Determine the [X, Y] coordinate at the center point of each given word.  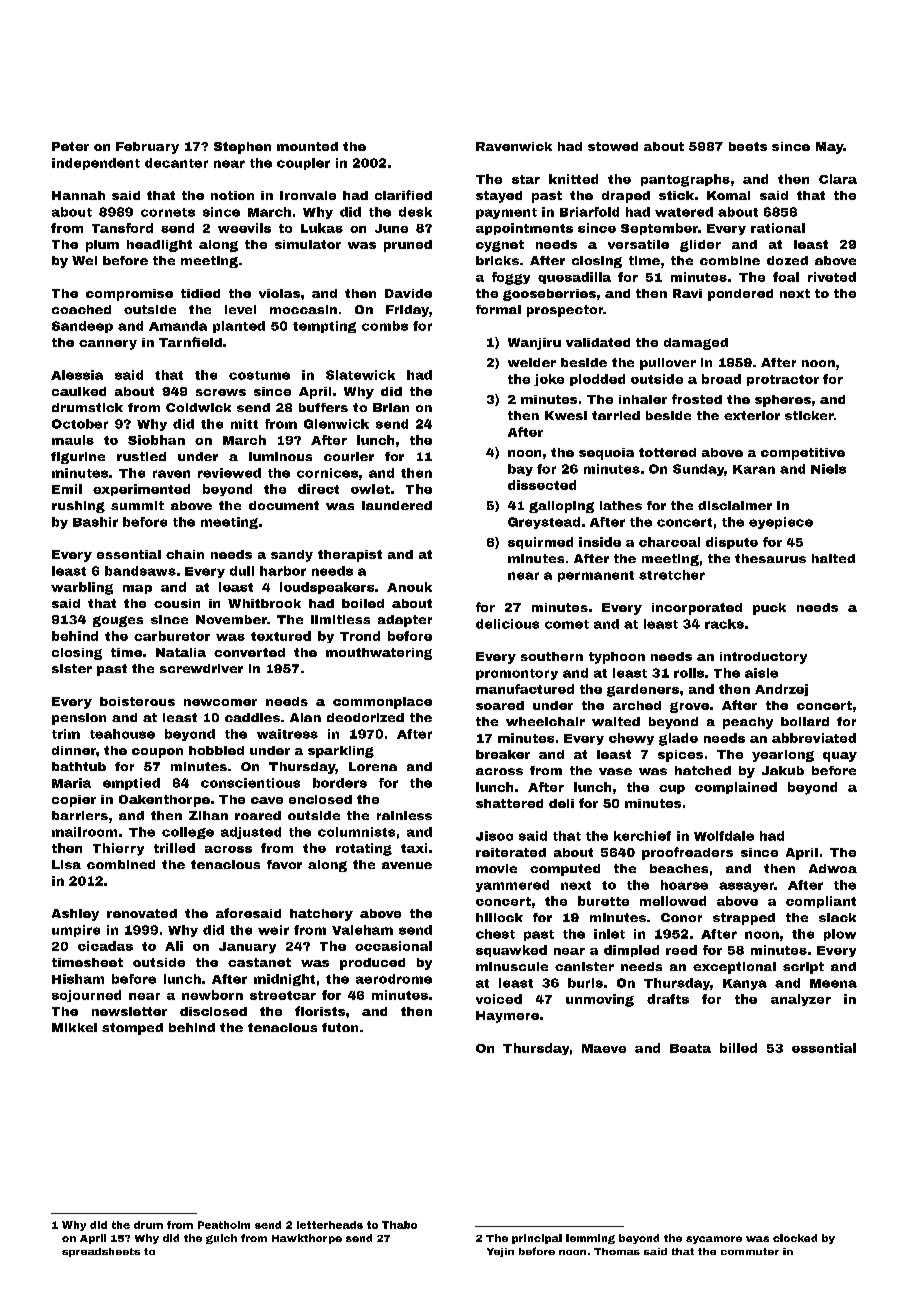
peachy [748, 723]
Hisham [78, 979]
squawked [511, 951]
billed [738, 1048]
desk [415, 212]
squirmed [540, 543]
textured [281, 636]
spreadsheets [101, 1252]
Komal [728, 195]
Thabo [399, 1225]
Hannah [78, 195]
